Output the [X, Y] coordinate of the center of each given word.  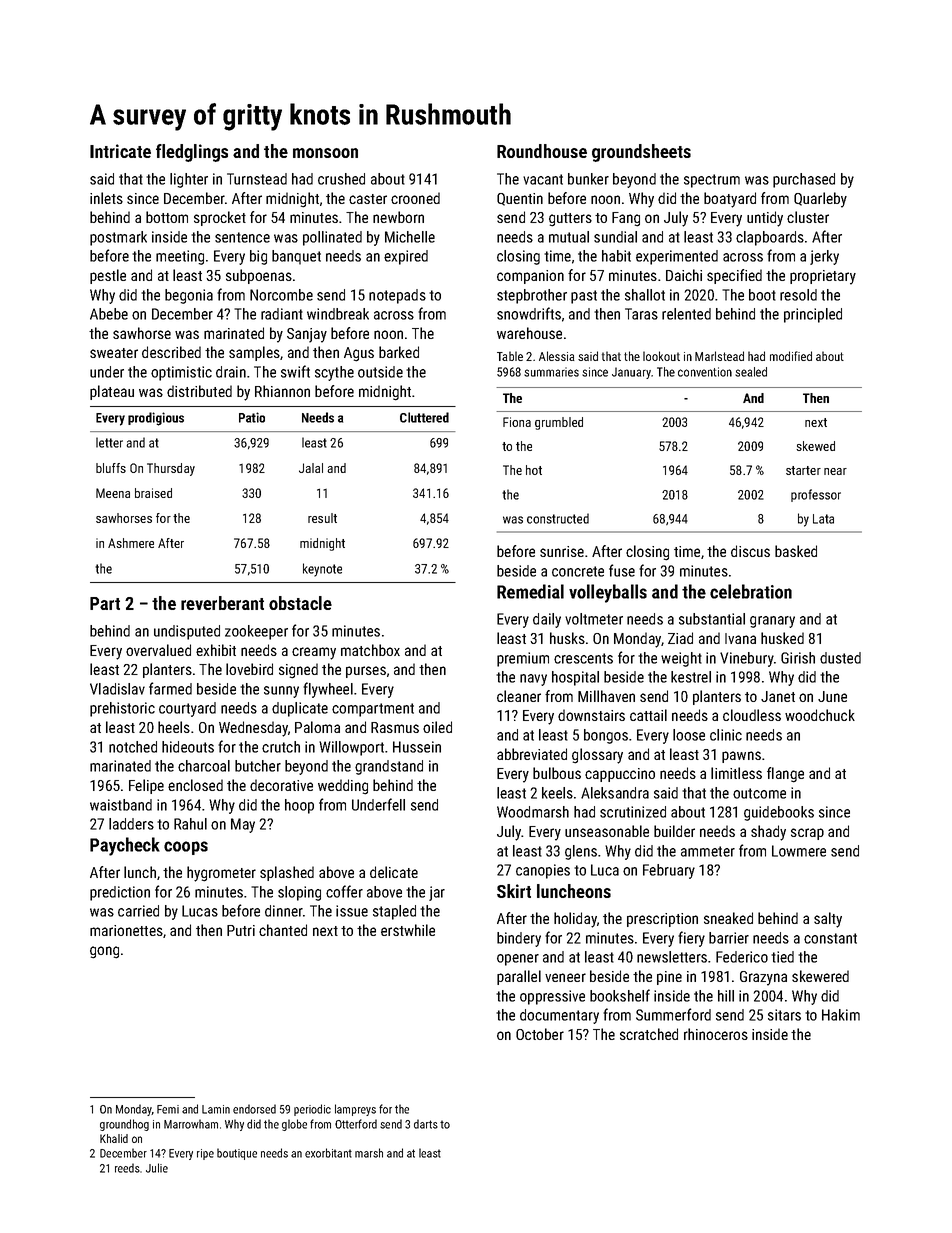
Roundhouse [542, 151]
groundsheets [641, 153]
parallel [519, 977]
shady [768, 833]
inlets [106, 198]
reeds [127, 1168]
